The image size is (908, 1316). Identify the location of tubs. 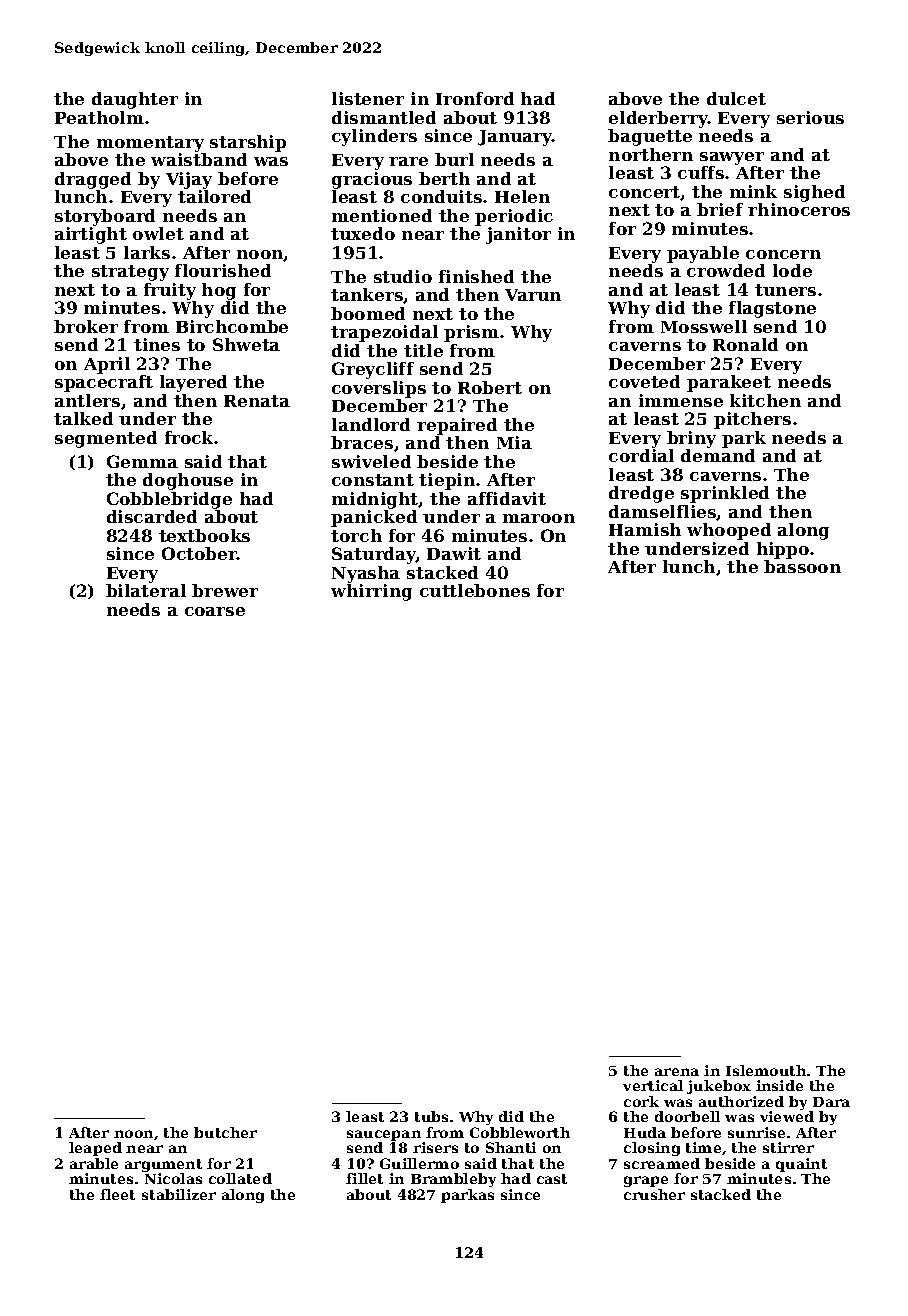
(431, 1116).
